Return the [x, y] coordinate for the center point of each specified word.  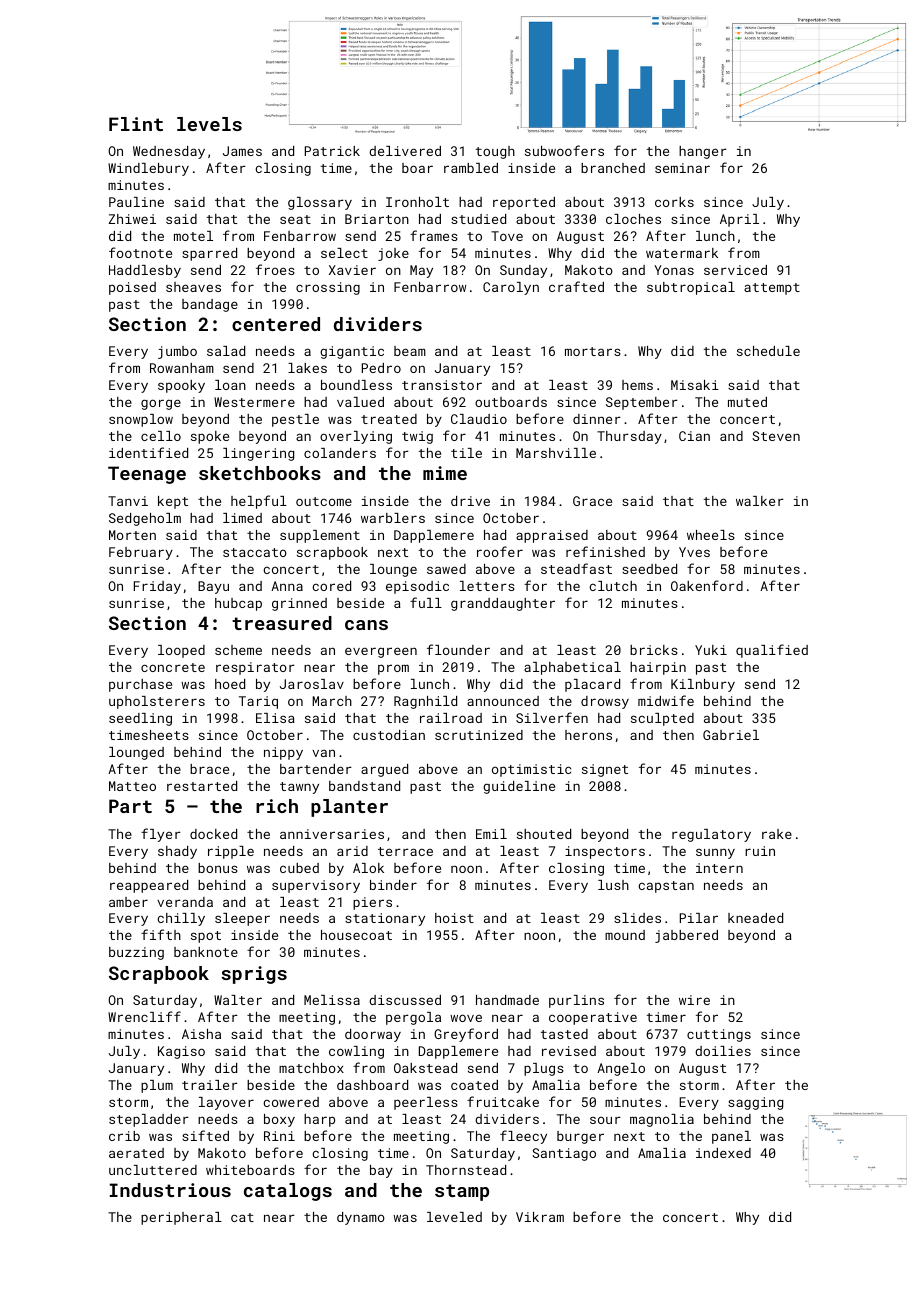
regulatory [711, 835]
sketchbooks [260, 473]
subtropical [691, 288]
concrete [173, 667]
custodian [389, 735]
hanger [703, 152]
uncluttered [153, 1170]
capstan [666, 887]
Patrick [332, 151]
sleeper [242, 919]
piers [372, 903]
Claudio [479, 419]
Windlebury [148, 169]
